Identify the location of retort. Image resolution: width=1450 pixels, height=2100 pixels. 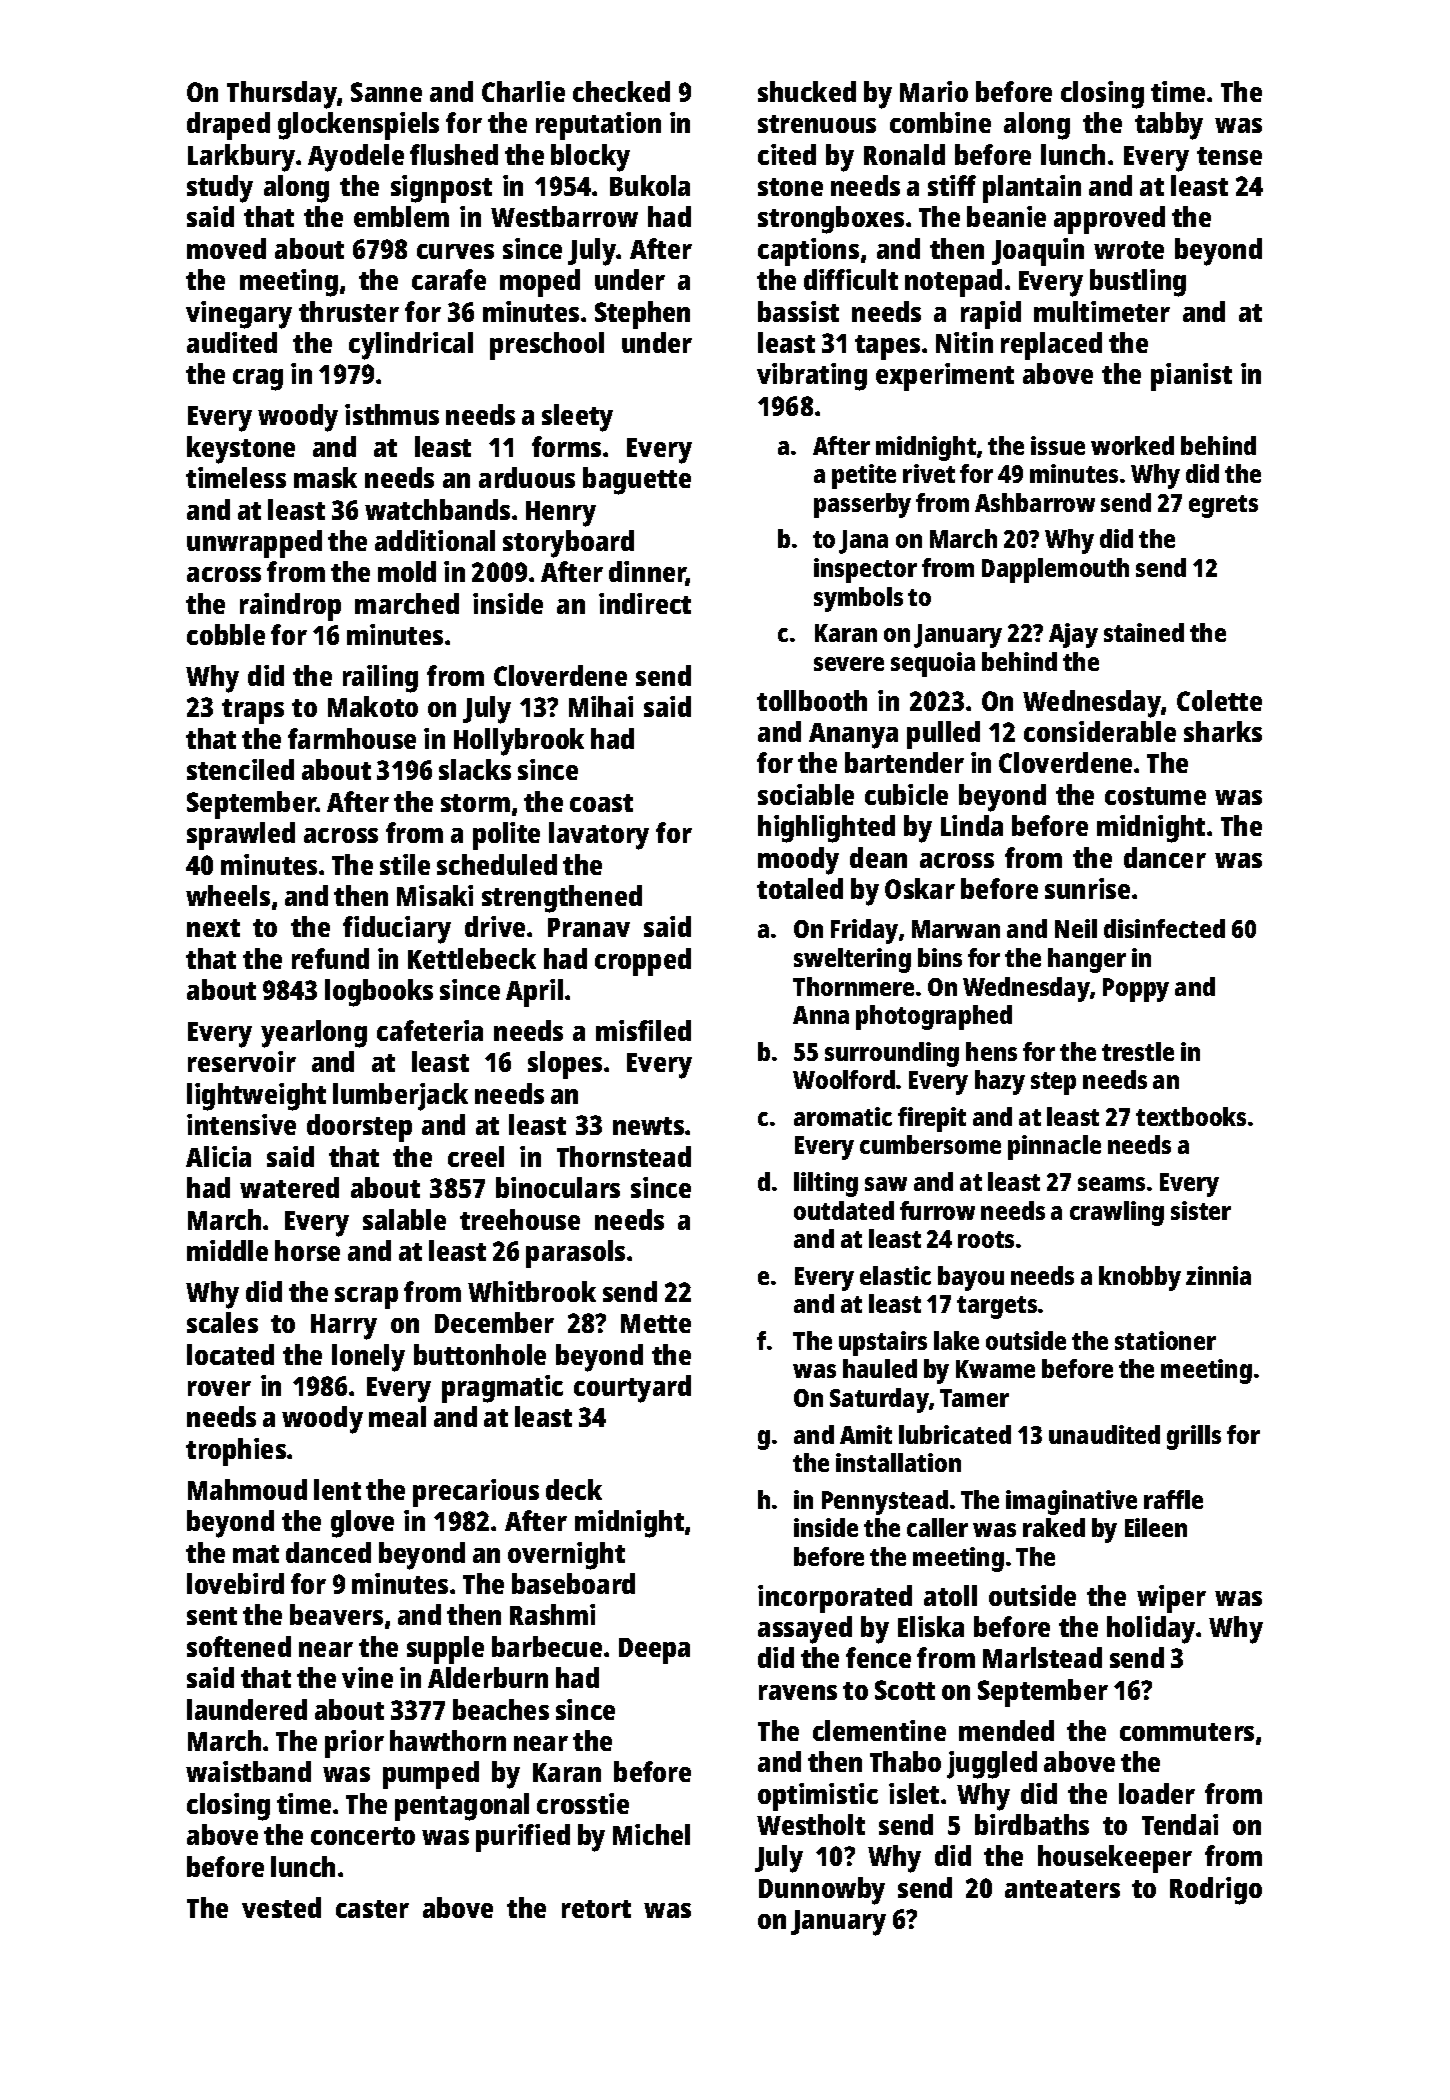
(596, 1909).
